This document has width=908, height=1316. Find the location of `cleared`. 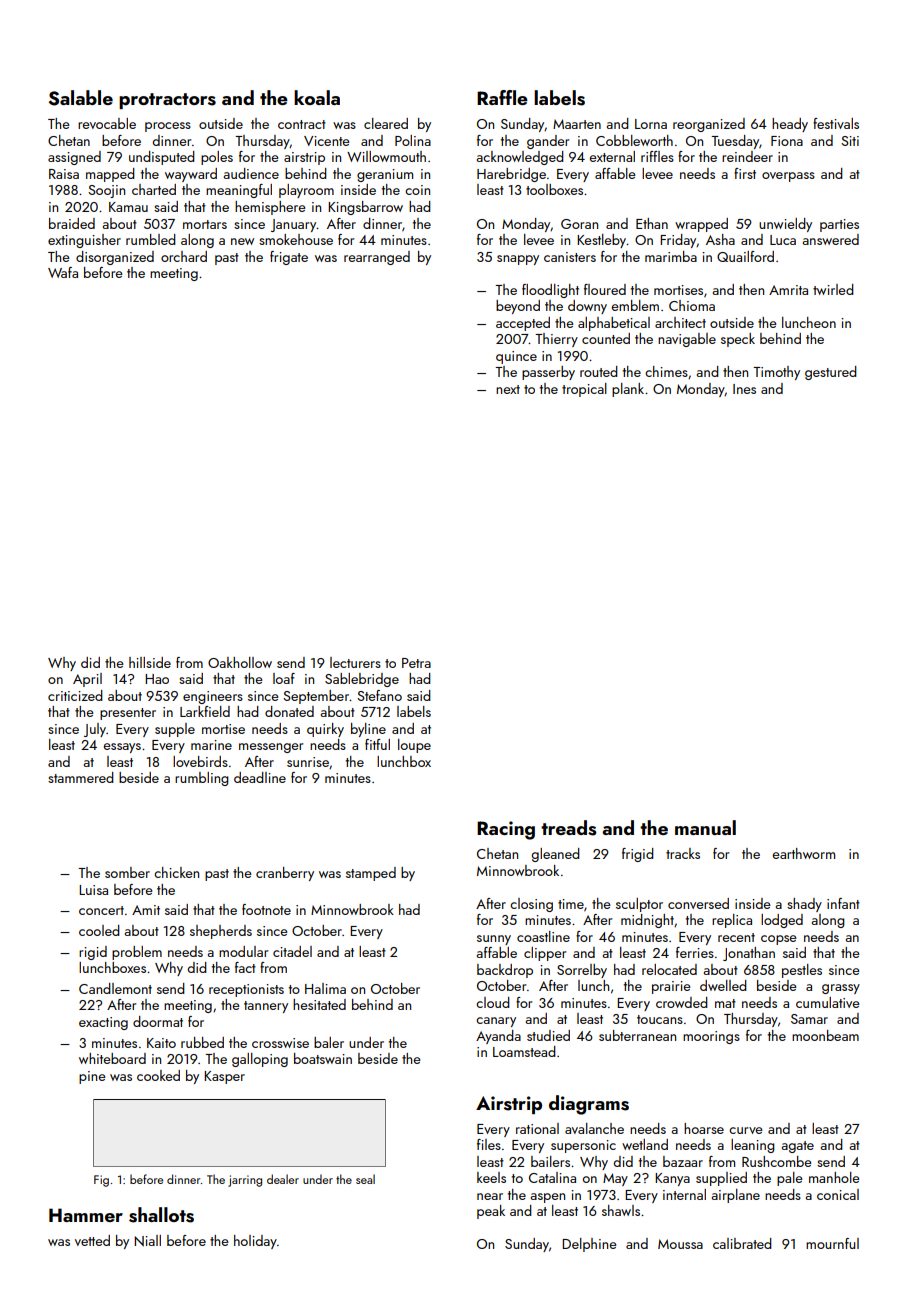

cleared is located at coordinates (386, 123).
